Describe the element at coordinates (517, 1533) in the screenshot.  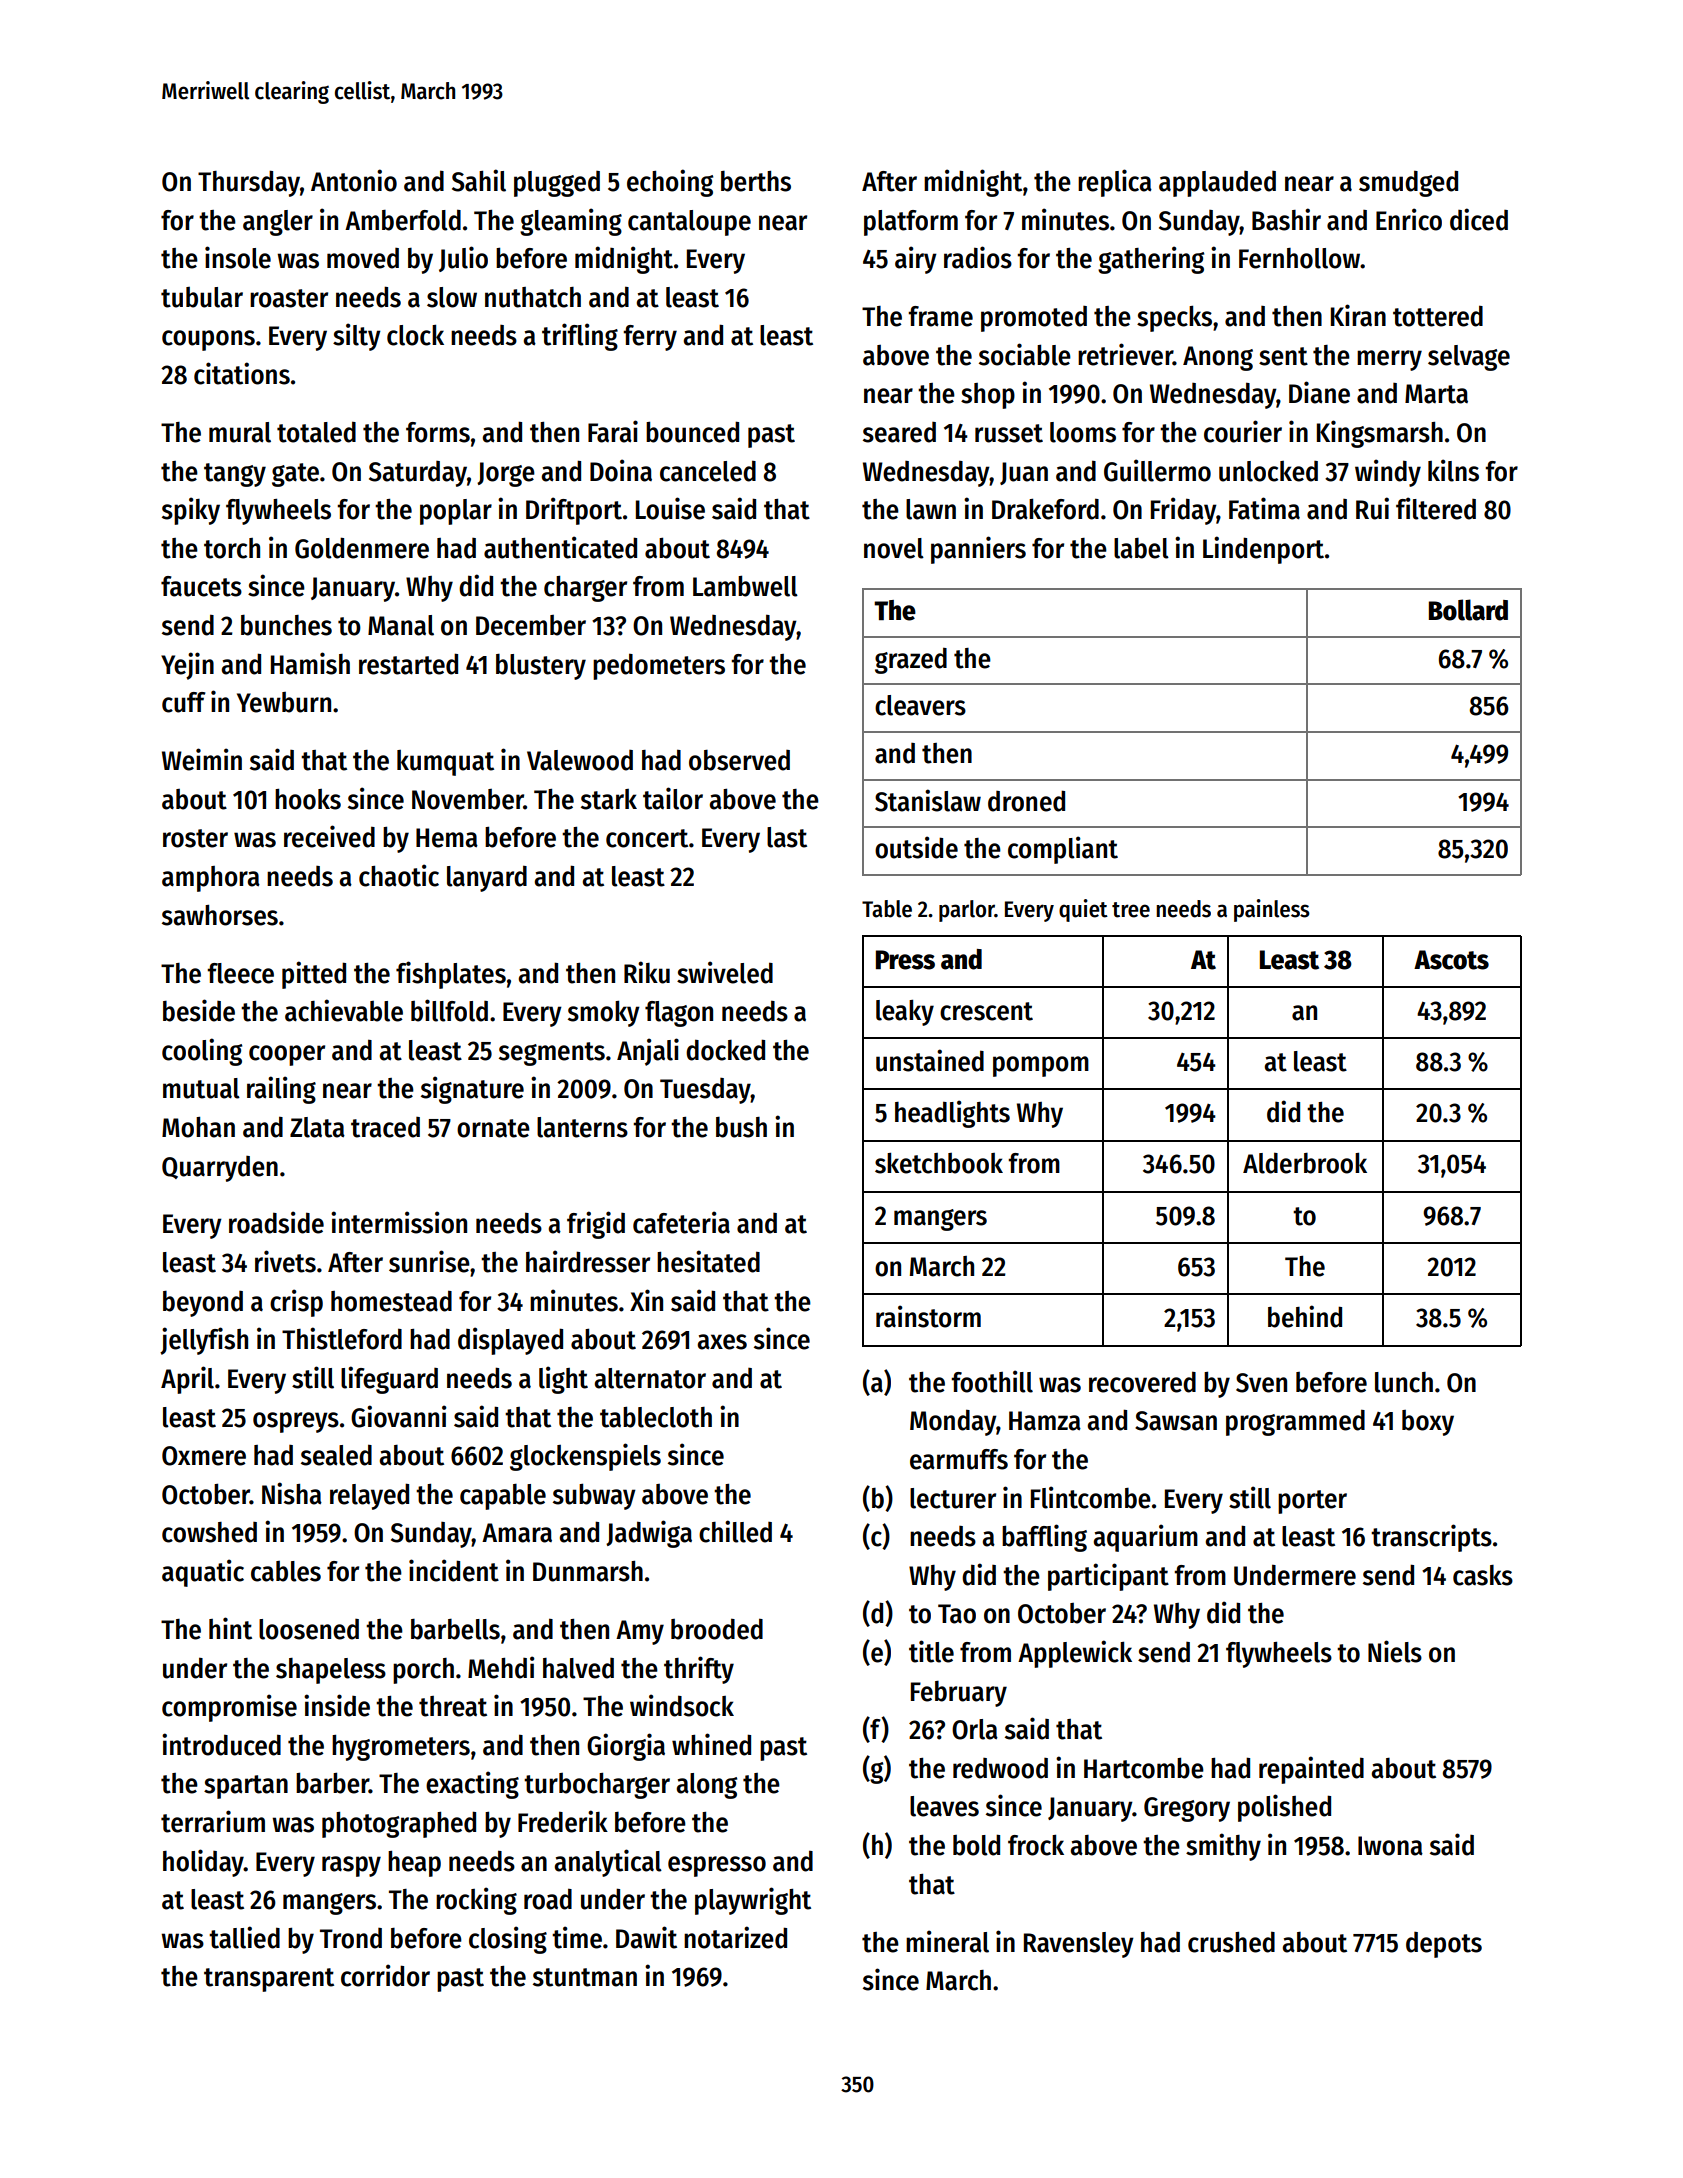
I see `Amara` at that location.
